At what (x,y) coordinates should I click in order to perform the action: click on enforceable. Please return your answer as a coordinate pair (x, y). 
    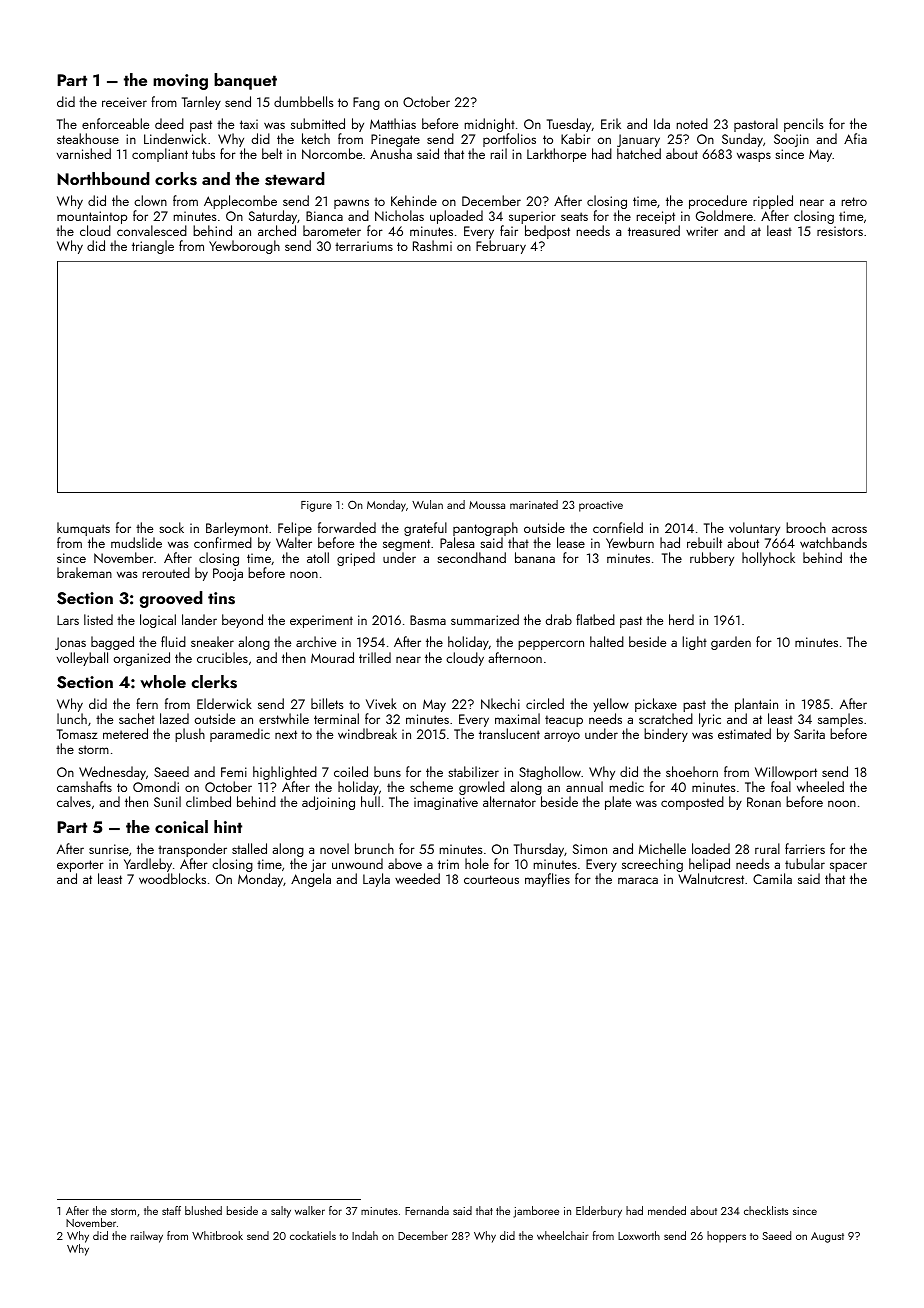
    Looking at the image, I should click on (115, 123).
